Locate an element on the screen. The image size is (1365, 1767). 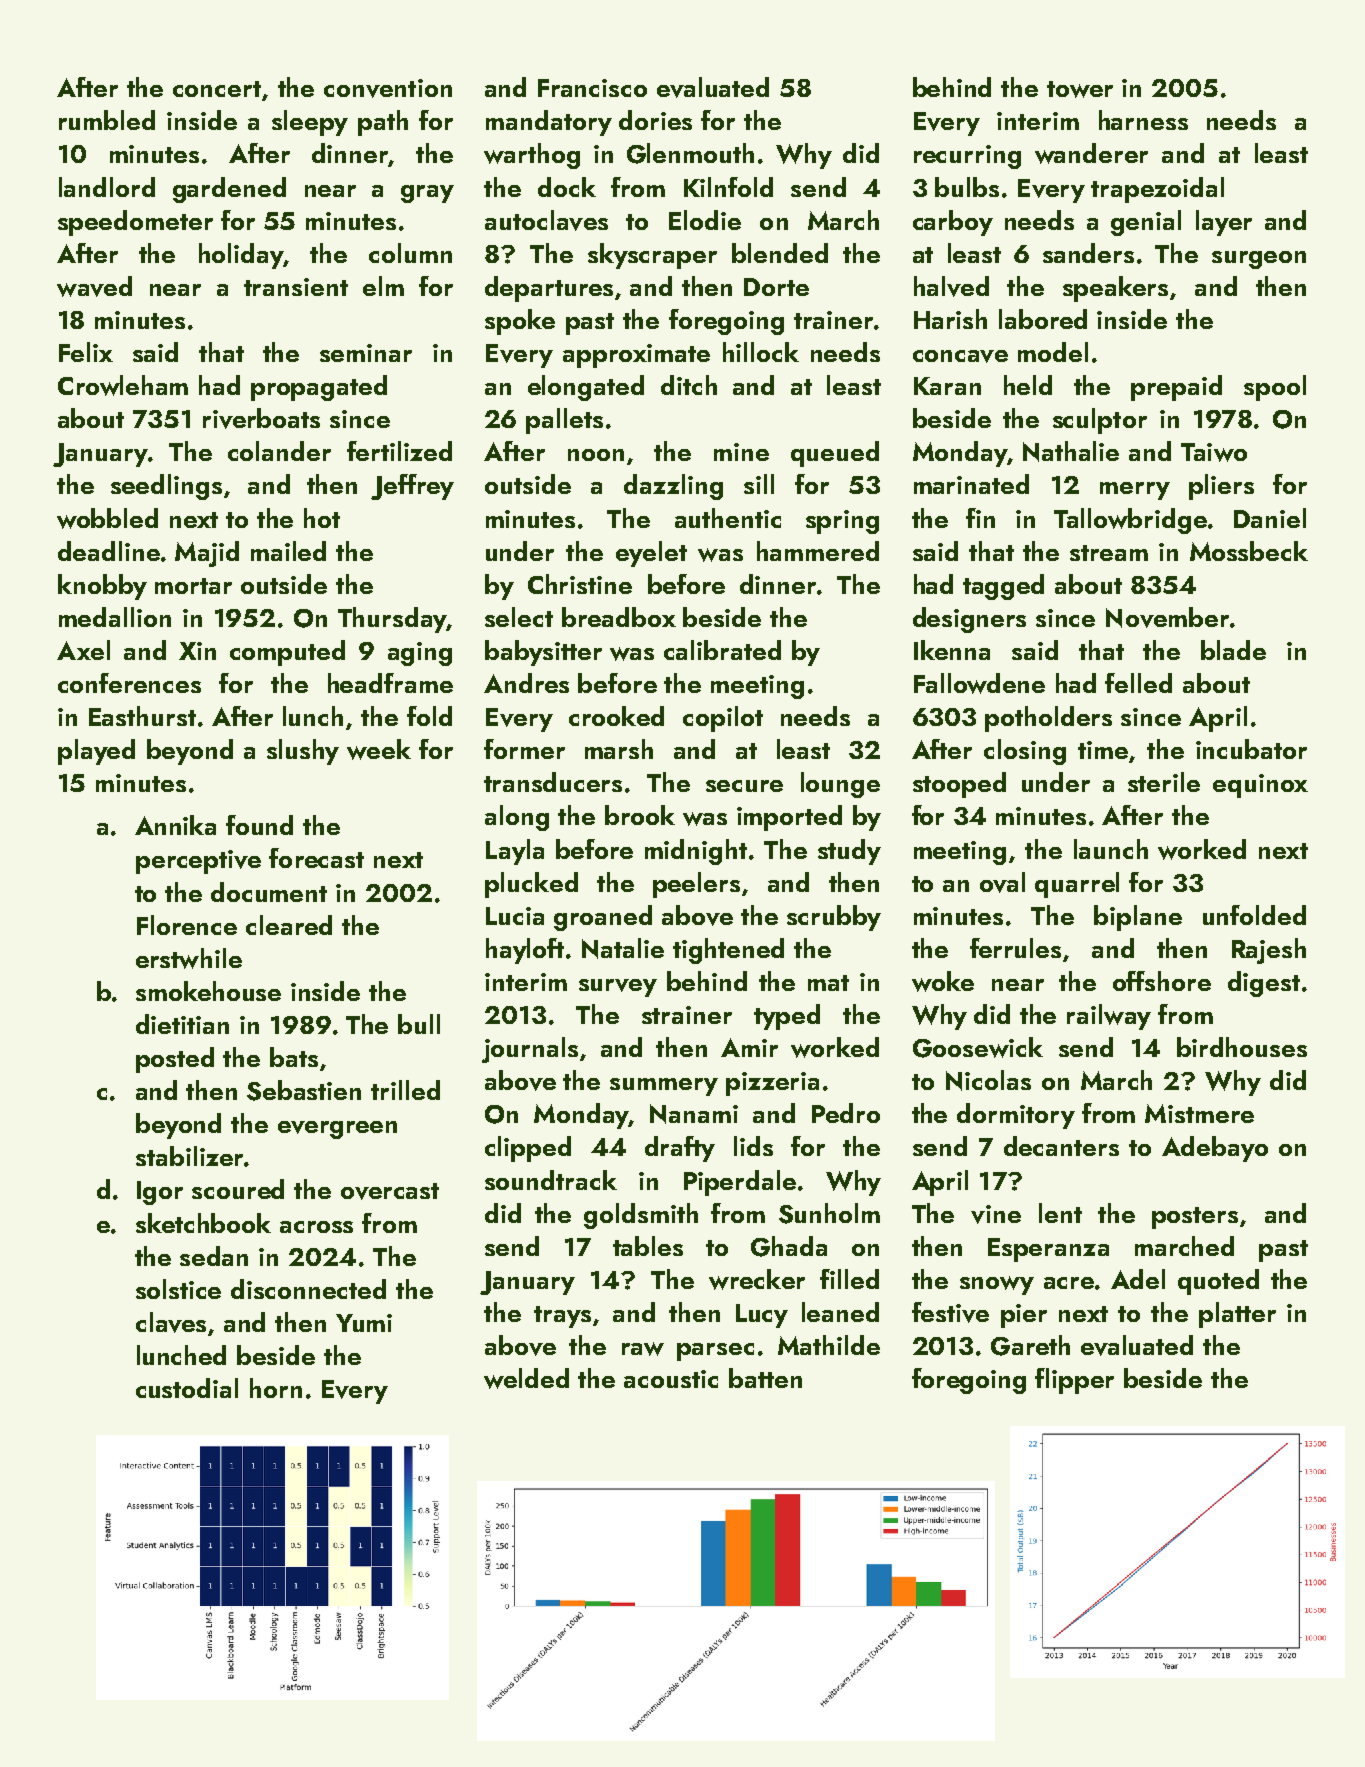
spool is located at coordinates (1275, 388).
